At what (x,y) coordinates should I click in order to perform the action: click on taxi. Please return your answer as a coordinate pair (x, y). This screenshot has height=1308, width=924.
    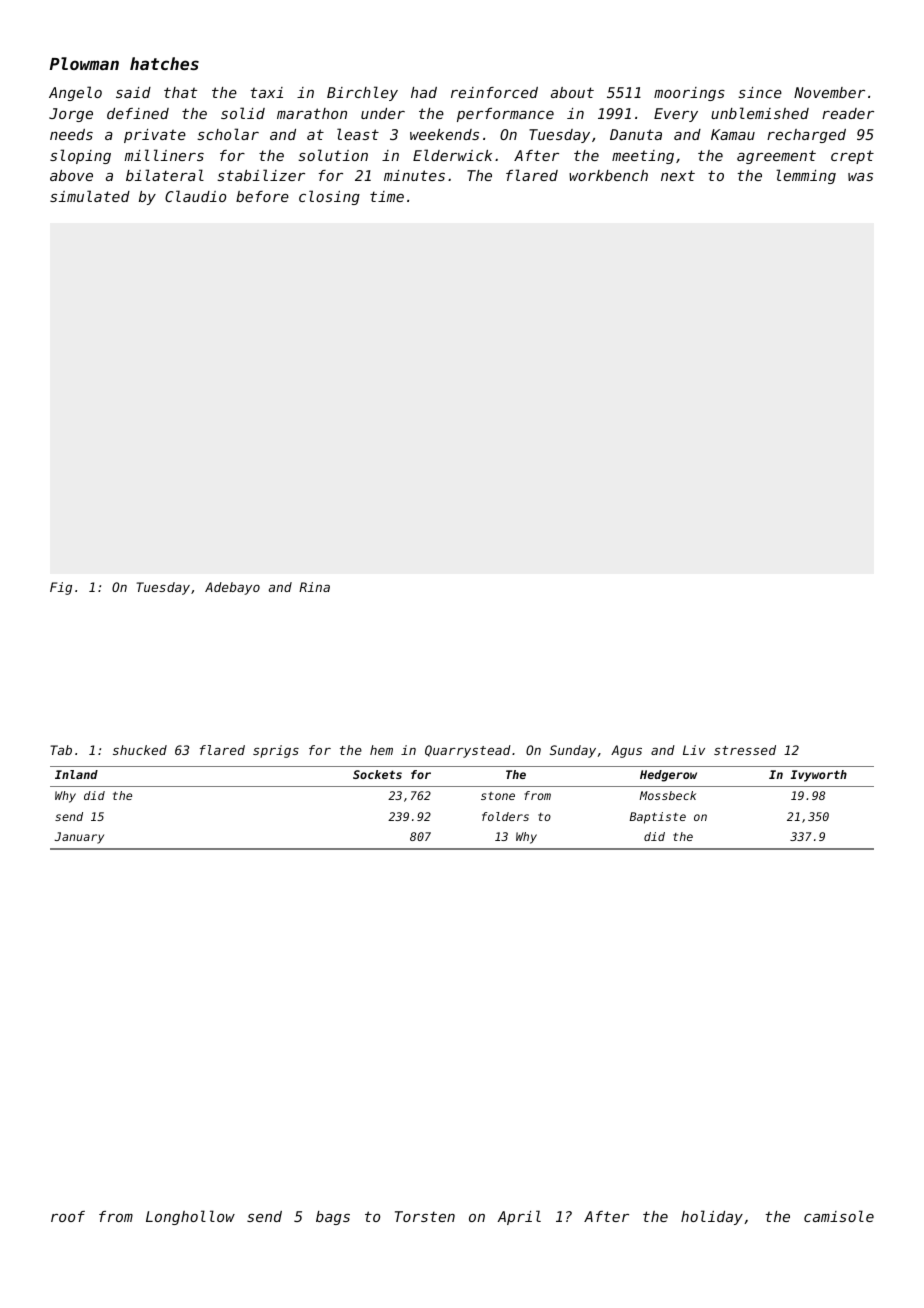
    Looking at the image, I should click on (267, 92).
